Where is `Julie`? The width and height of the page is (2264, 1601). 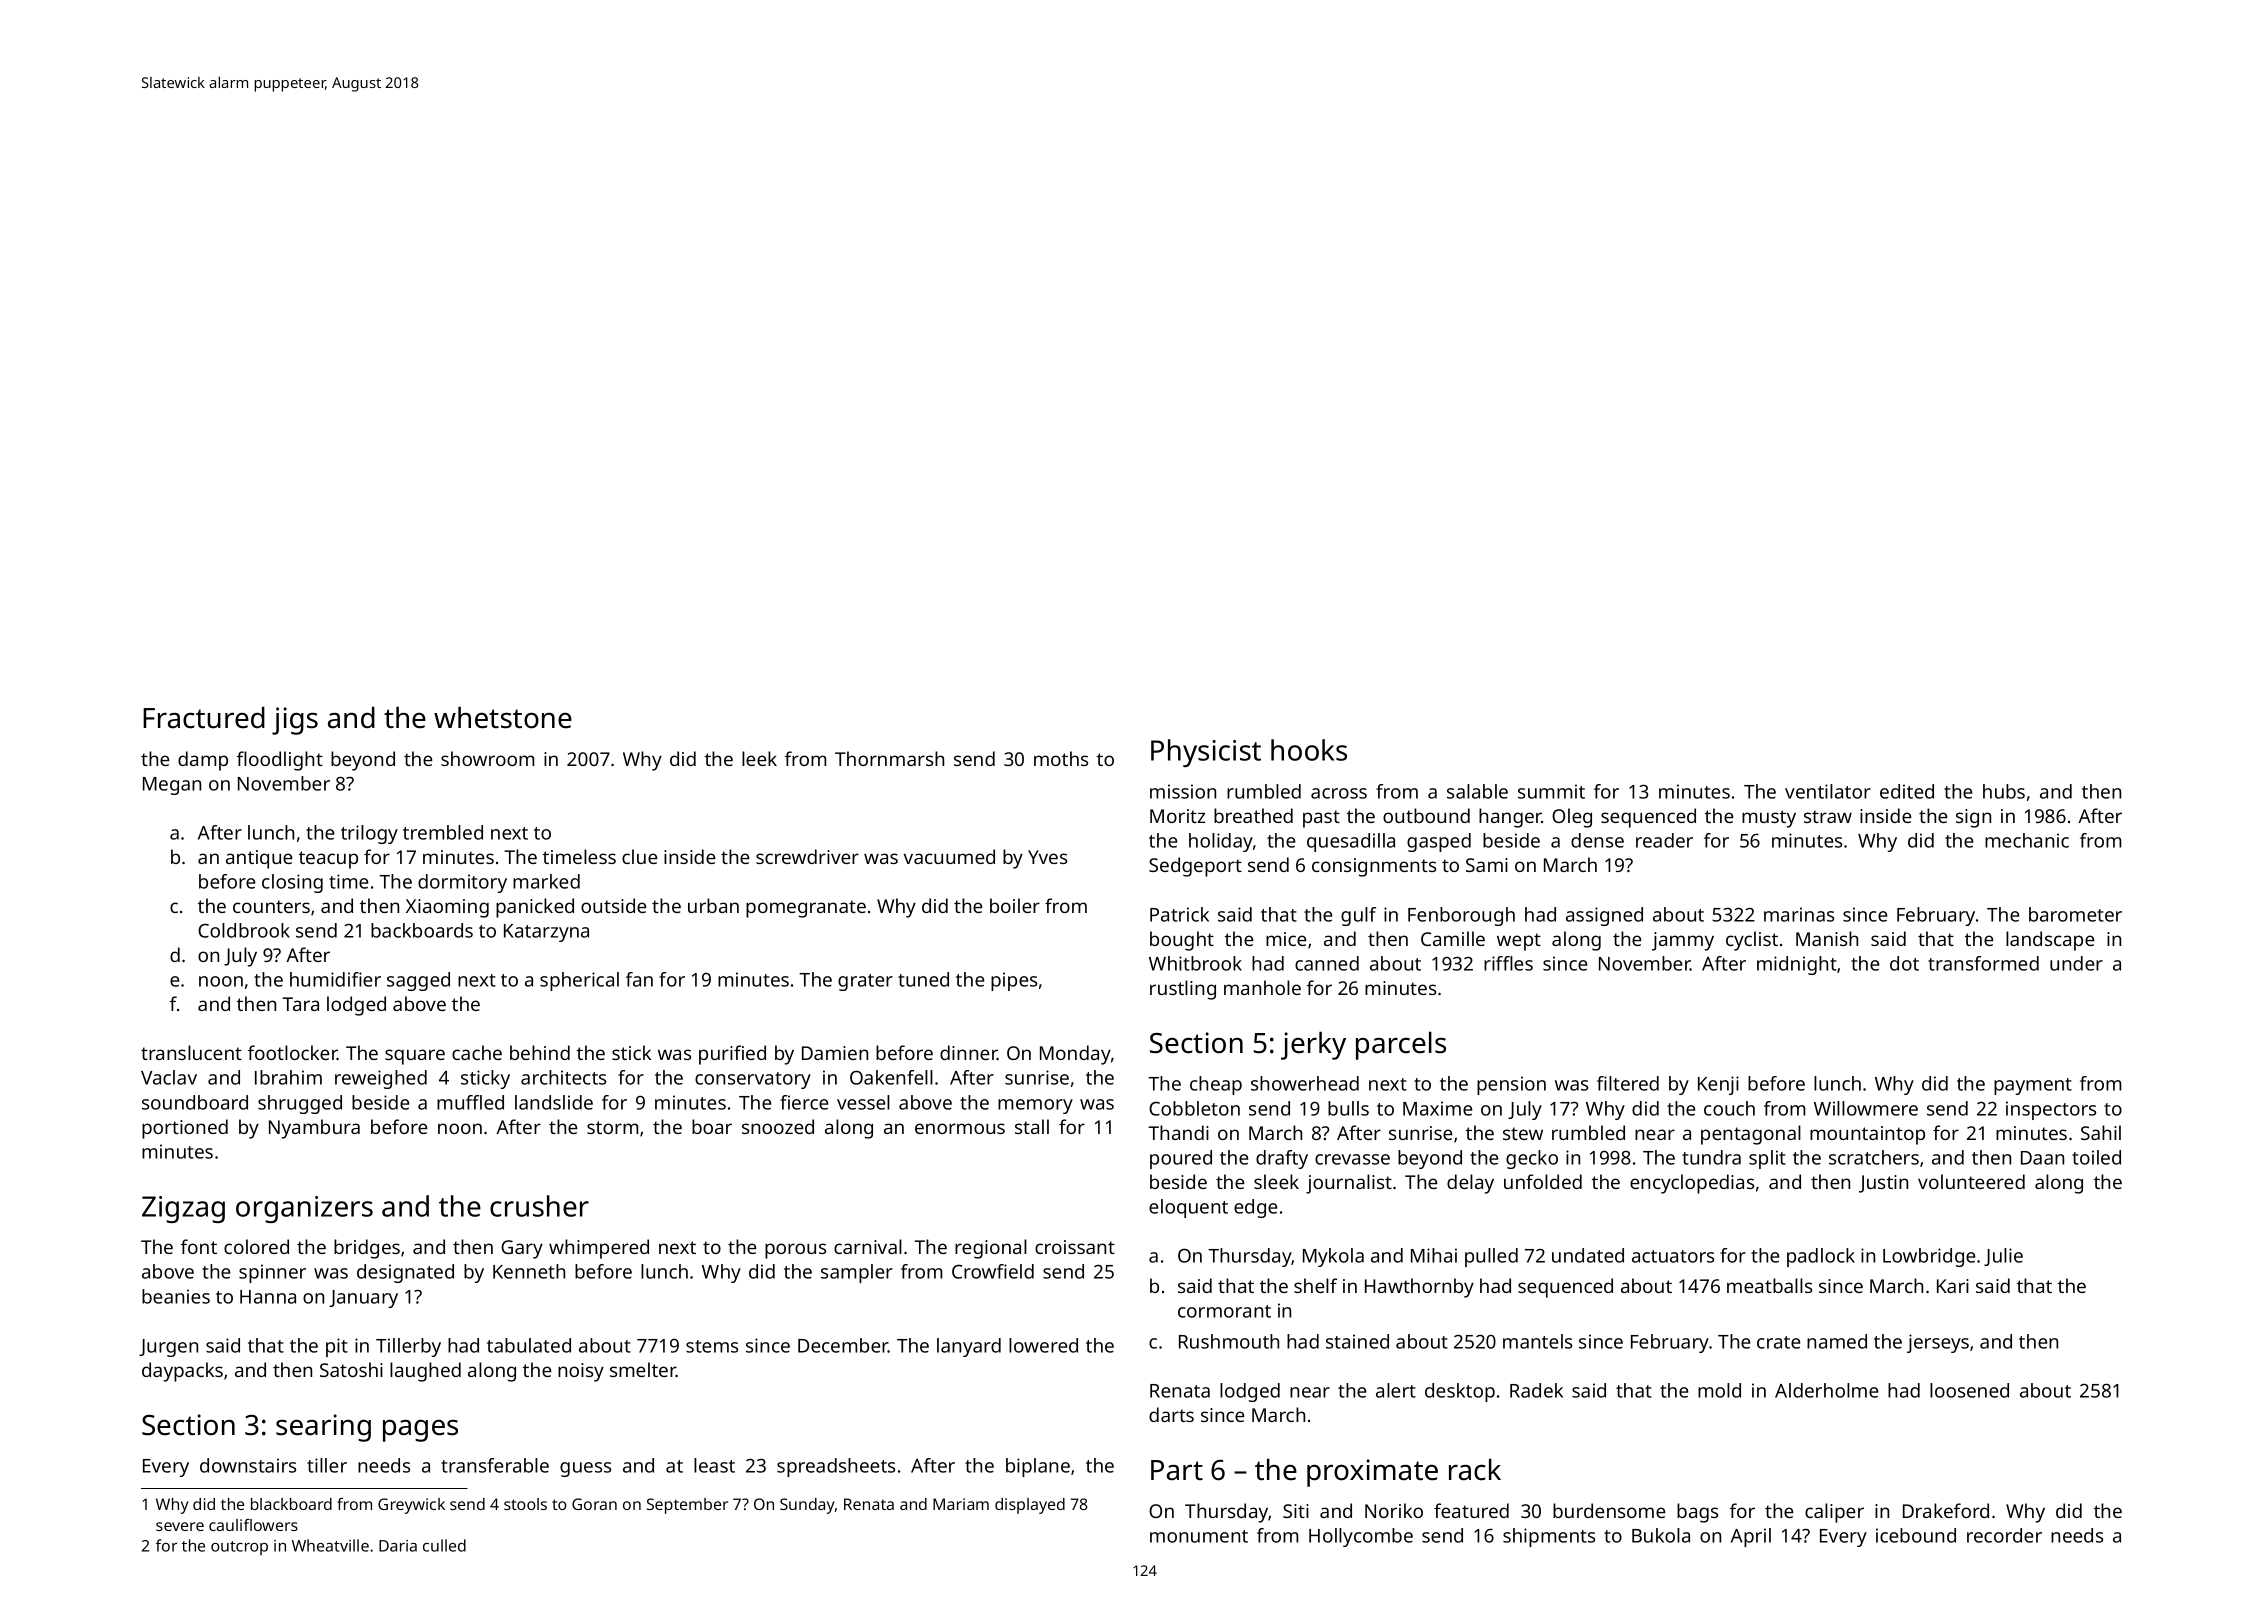 Julie is located at coordinates (2003, 1257).
